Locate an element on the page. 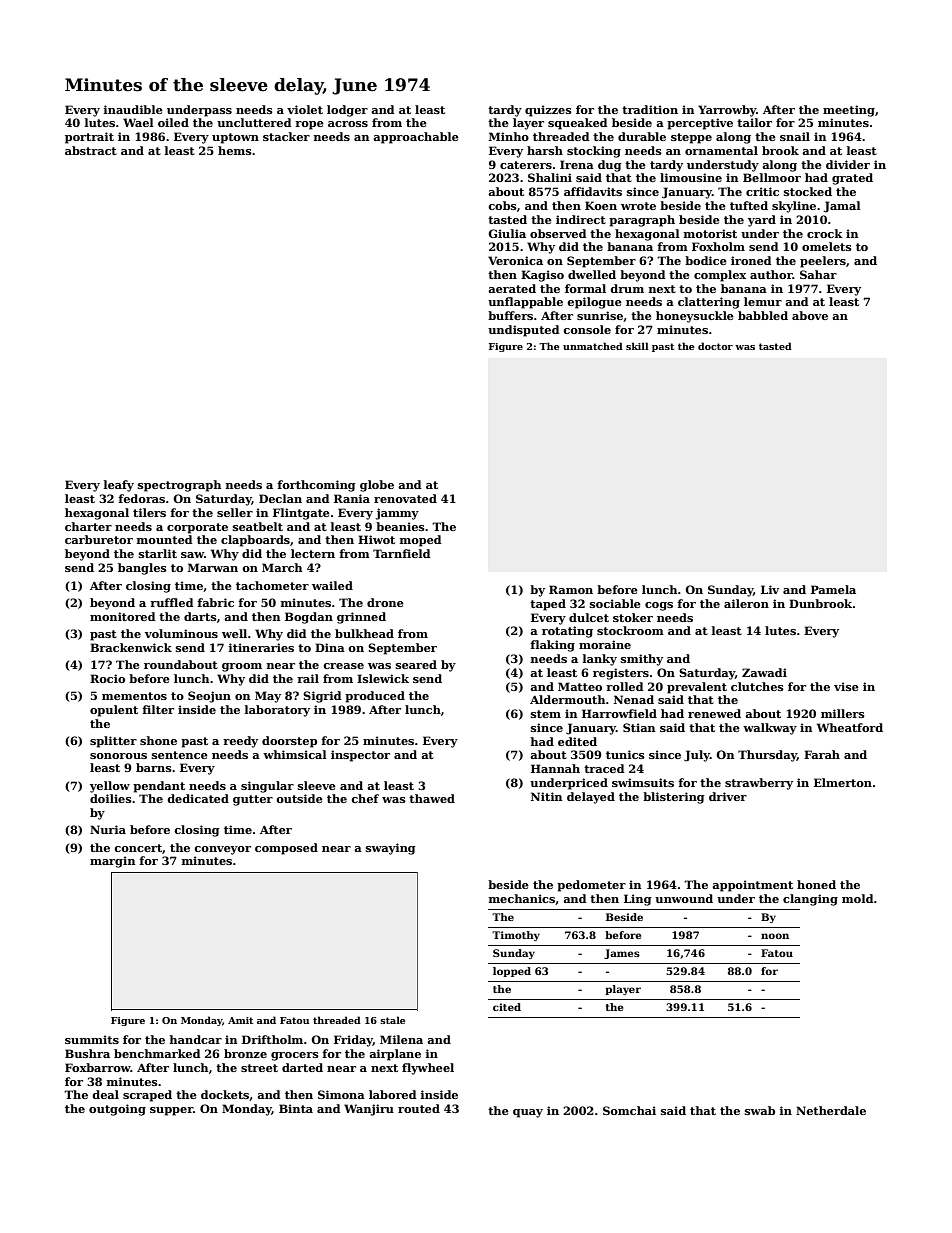 This image has height=1233, width=952. deal is located at coordinates (105, 1094).
